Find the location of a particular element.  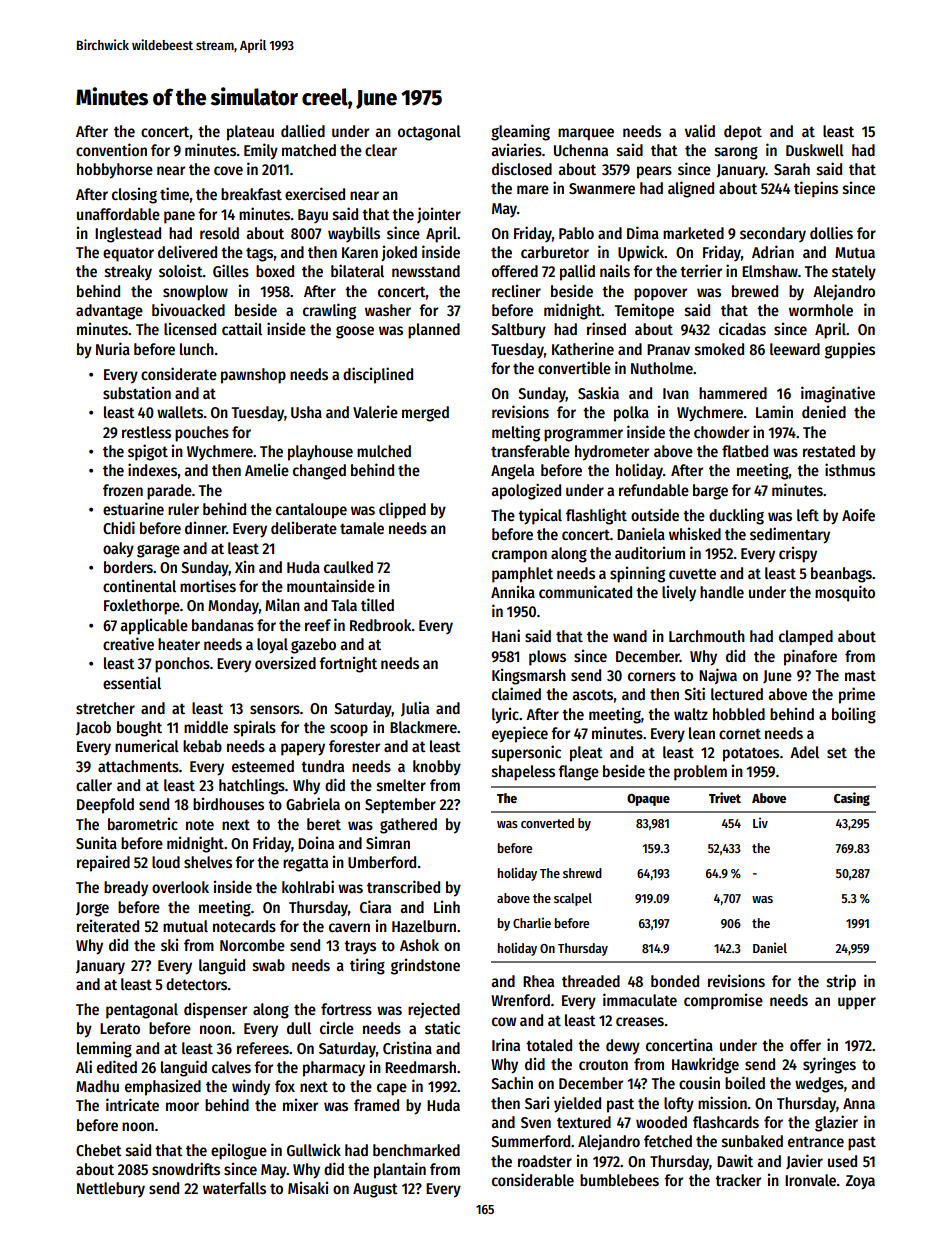

melting is located at coordinates (516, 433).
